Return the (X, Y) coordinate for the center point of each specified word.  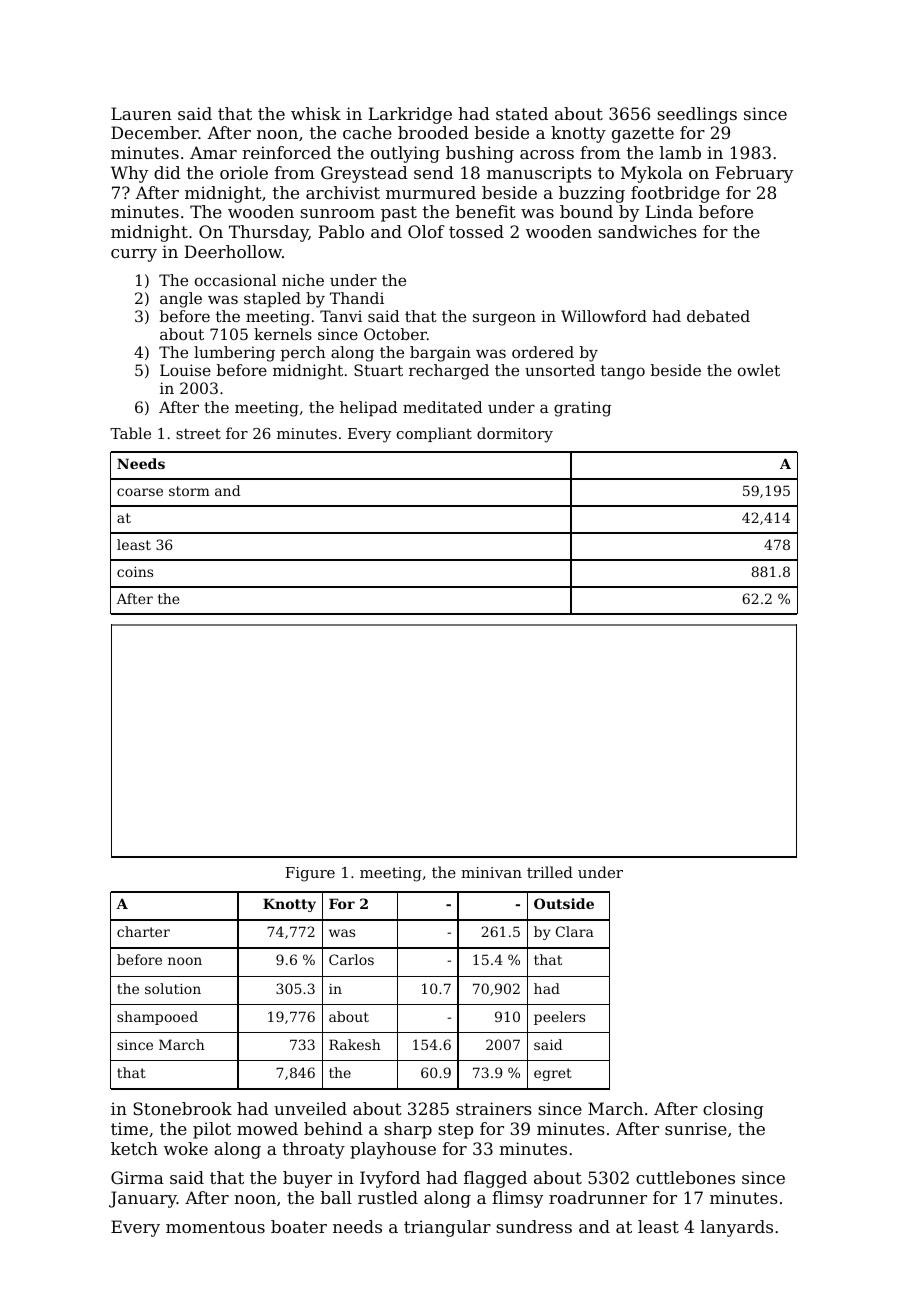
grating (582, 409)
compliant (434, 434)
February (754, 174)
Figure (310, 874)
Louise (185, 370)
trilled (550, 872)
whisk (316, 113)
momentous (215, 1227)
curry (134, 255)
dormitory (515, 435)
